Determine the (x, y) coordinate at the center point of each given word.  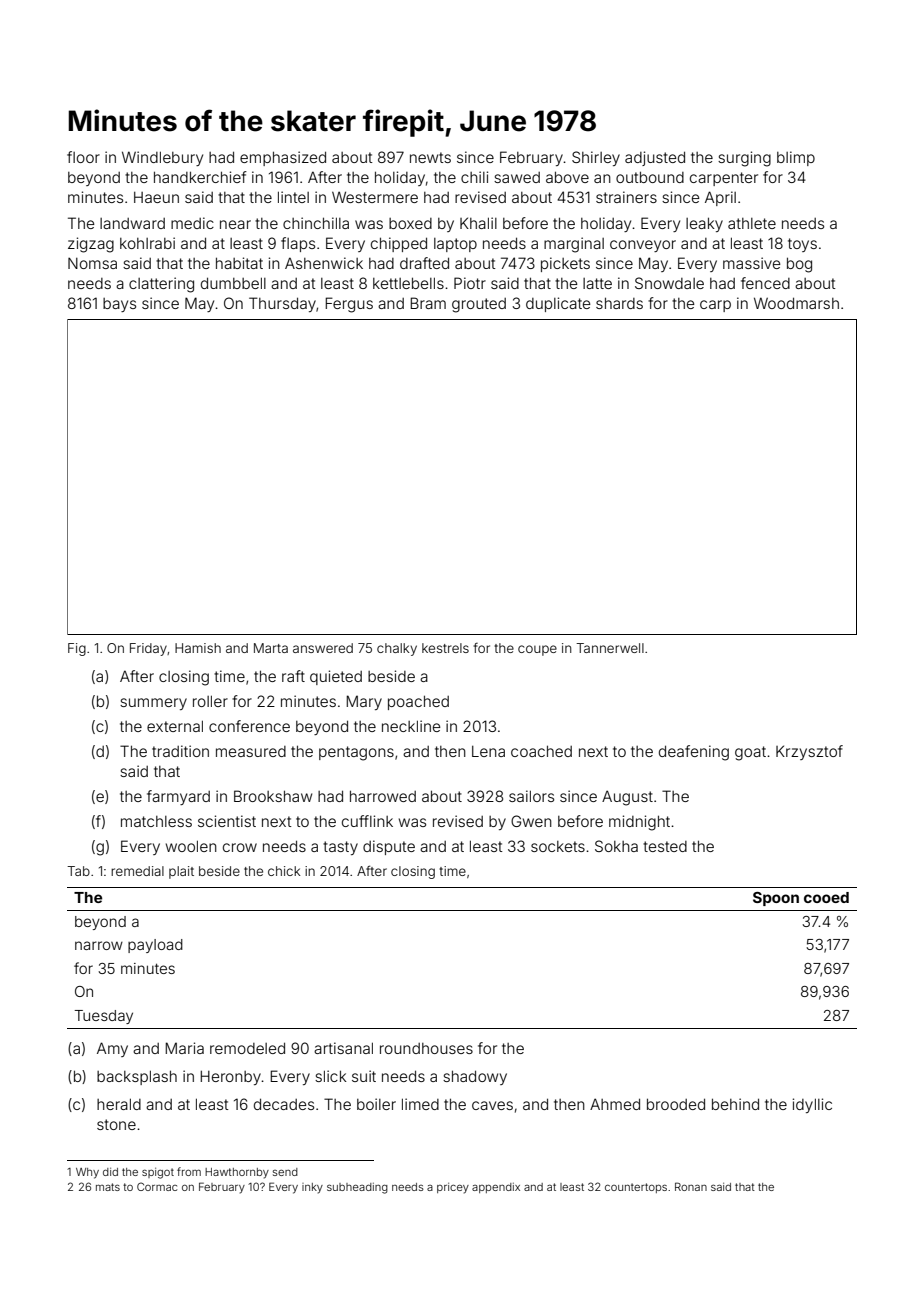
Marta (271, 648)
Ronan (691, 1186)
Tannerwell (610, 648)
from (189, 1171)
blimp (796, 158)
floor (83, 157)
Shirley (596, 158)
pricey (453, 1188)
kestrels (445, 648)
